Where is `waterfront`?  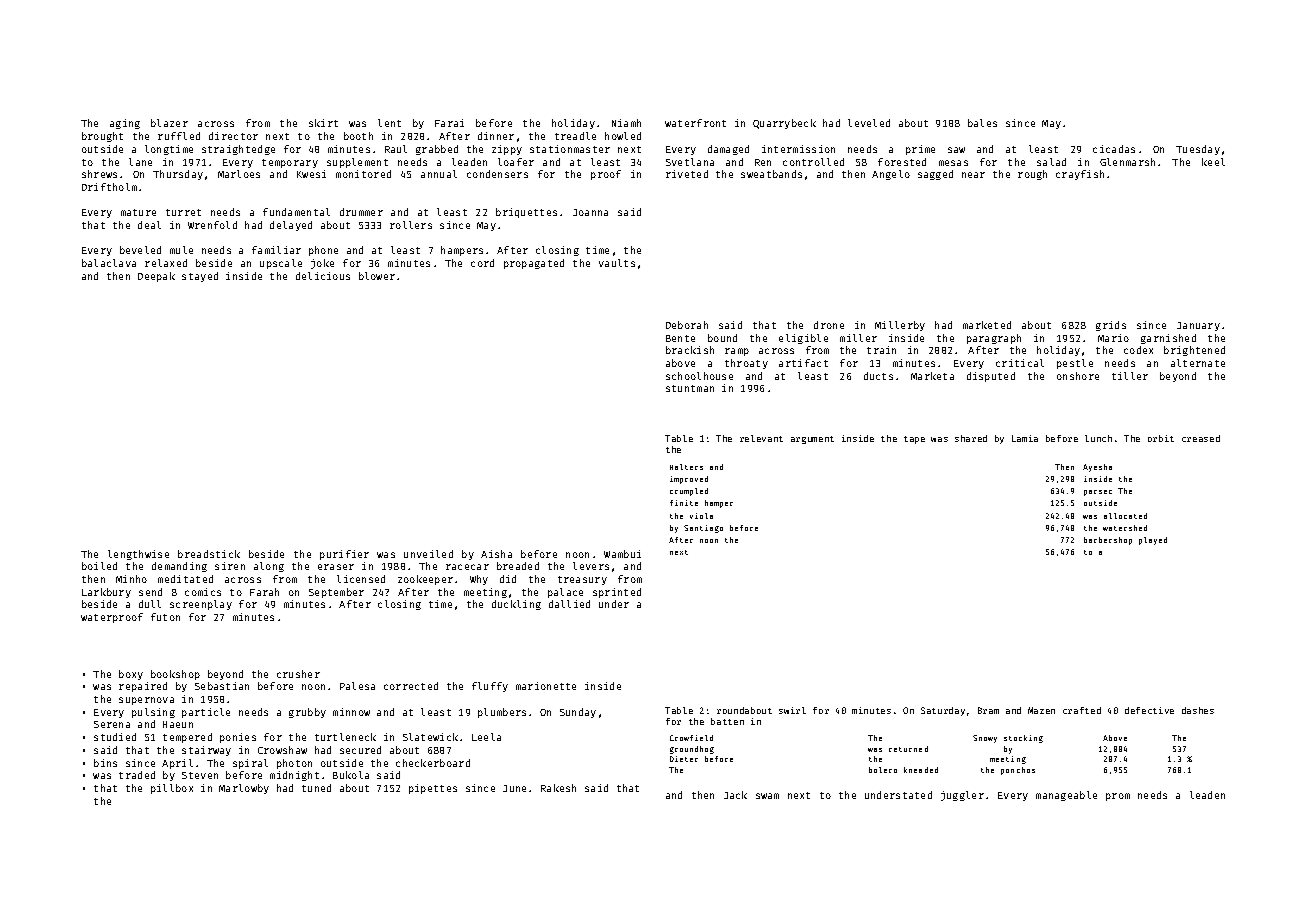
waterfront is located at coordinates (695, 123).
